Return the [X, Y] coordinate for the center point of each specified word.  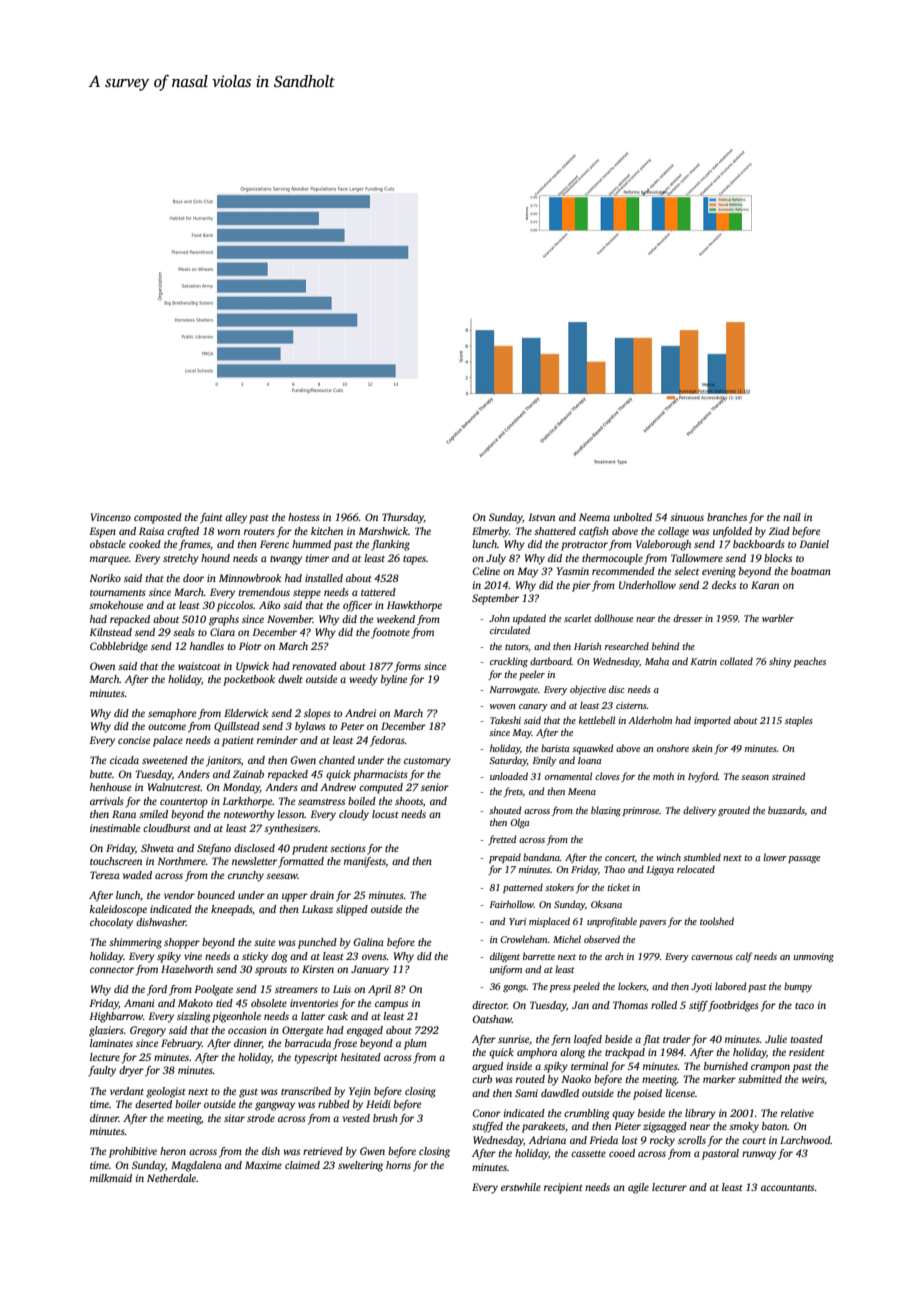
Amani [139, 1003]
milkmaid [111, 1178]
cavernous [712, 957]
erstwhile [521, 1187]
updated [529, 619]
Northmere [181, 861]
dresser [688, 618]
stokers [559, 887]
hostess [304, 517]
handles [207, 646]
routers [259, 532]
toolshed [717, 921]
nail [792, 517]
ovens [374, 957]
